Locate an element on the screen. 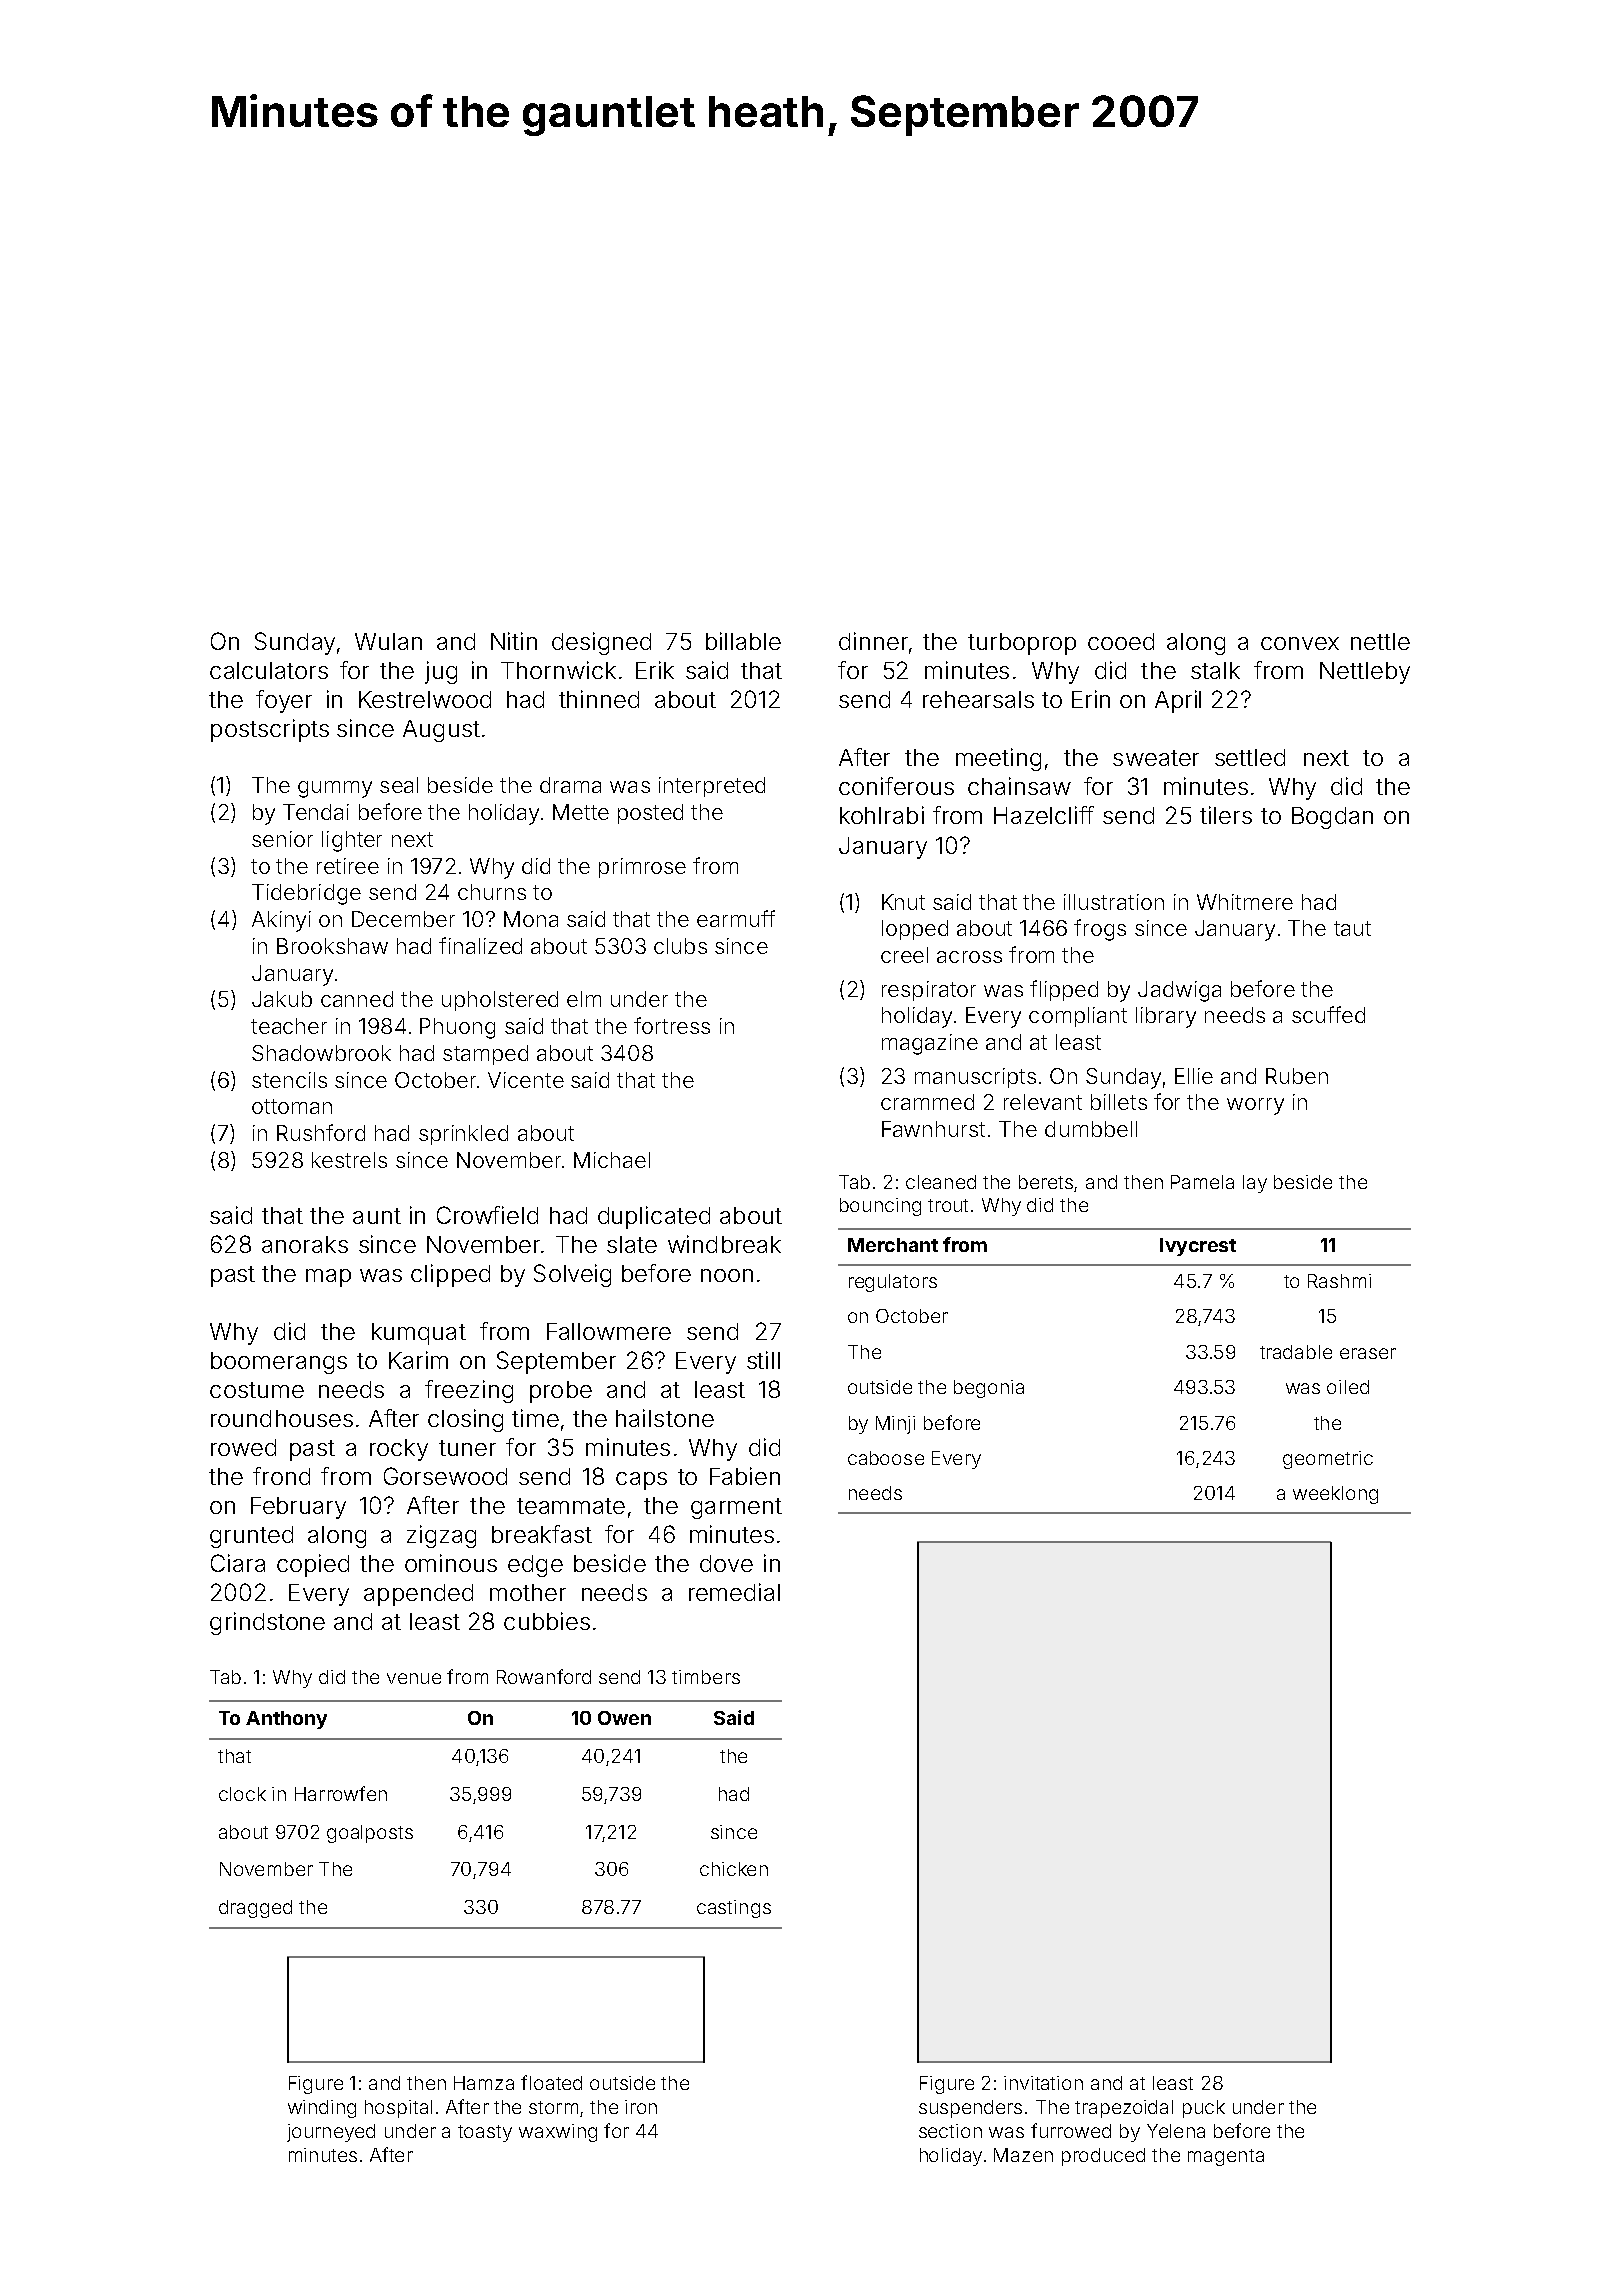  scuffed is located at coordinates (1328, 1014).
